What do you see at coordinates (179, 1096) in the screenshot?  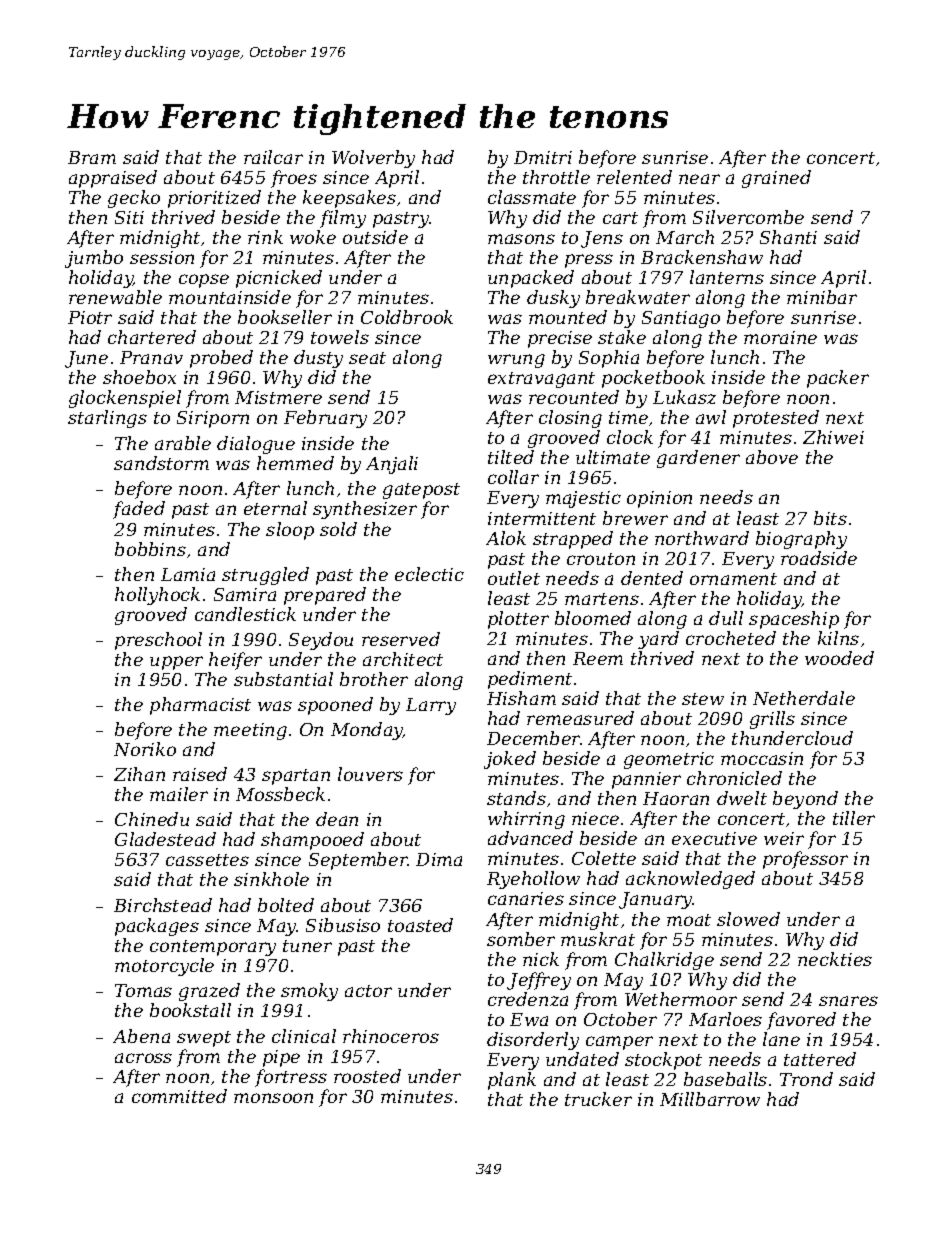 I see `committed` at bounding box center [179, 1096].
